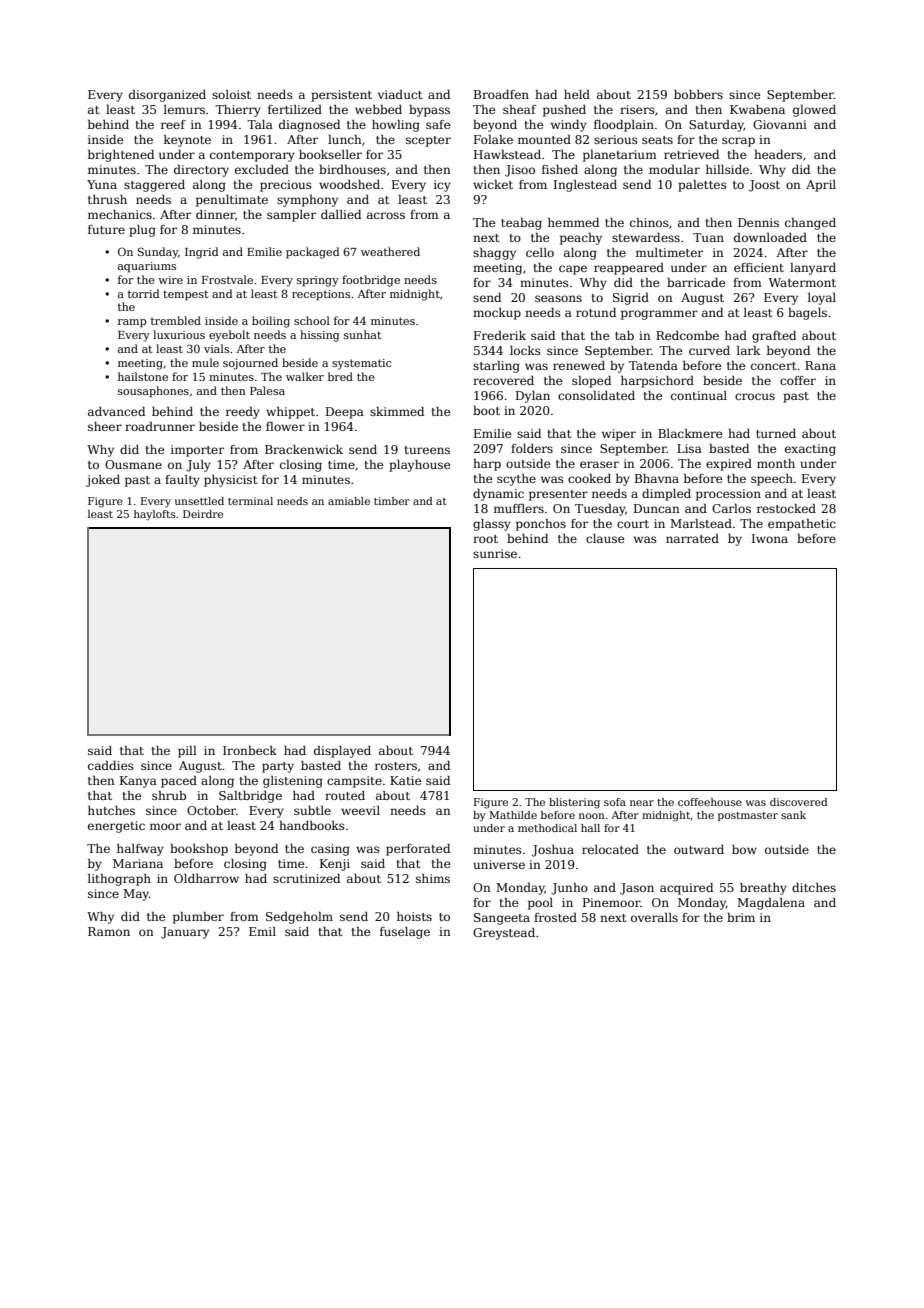  Describe the element at coordinates (396, 126) in the image. I see `howling` at that location.
